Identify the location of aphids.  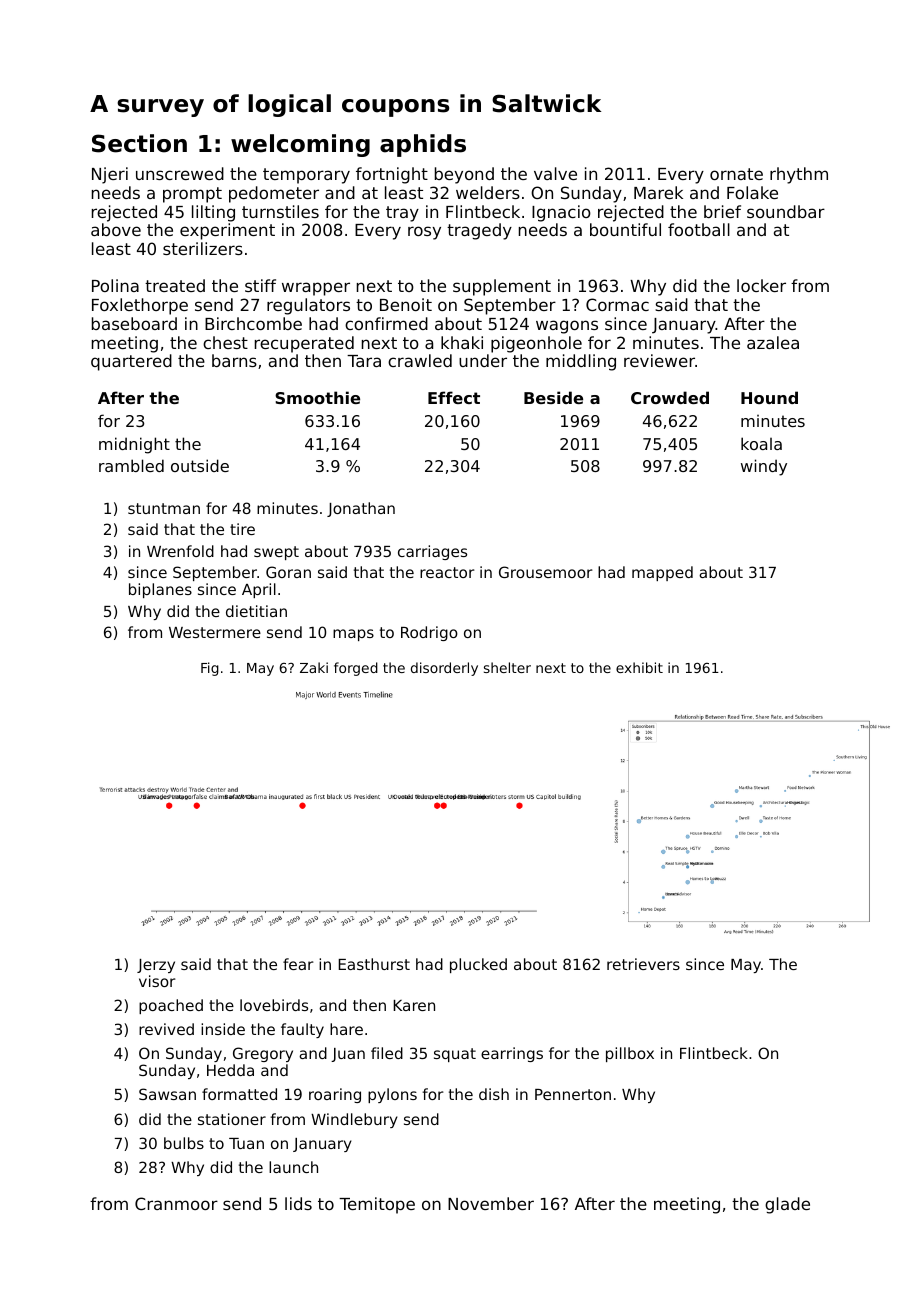
(423, 145).
